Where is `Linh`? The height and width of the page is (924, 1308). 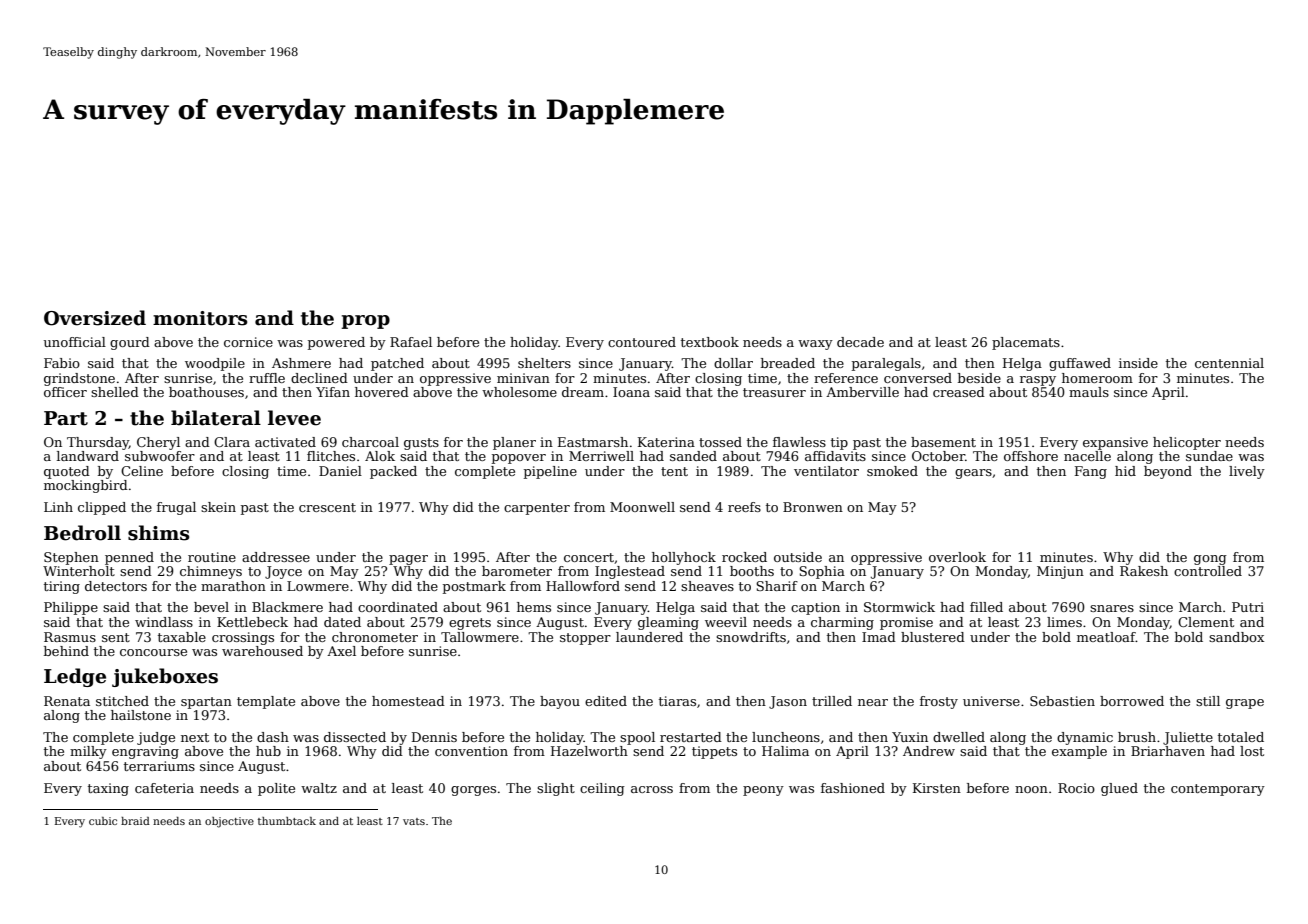
Linh is located at coordinates (58, 507).
